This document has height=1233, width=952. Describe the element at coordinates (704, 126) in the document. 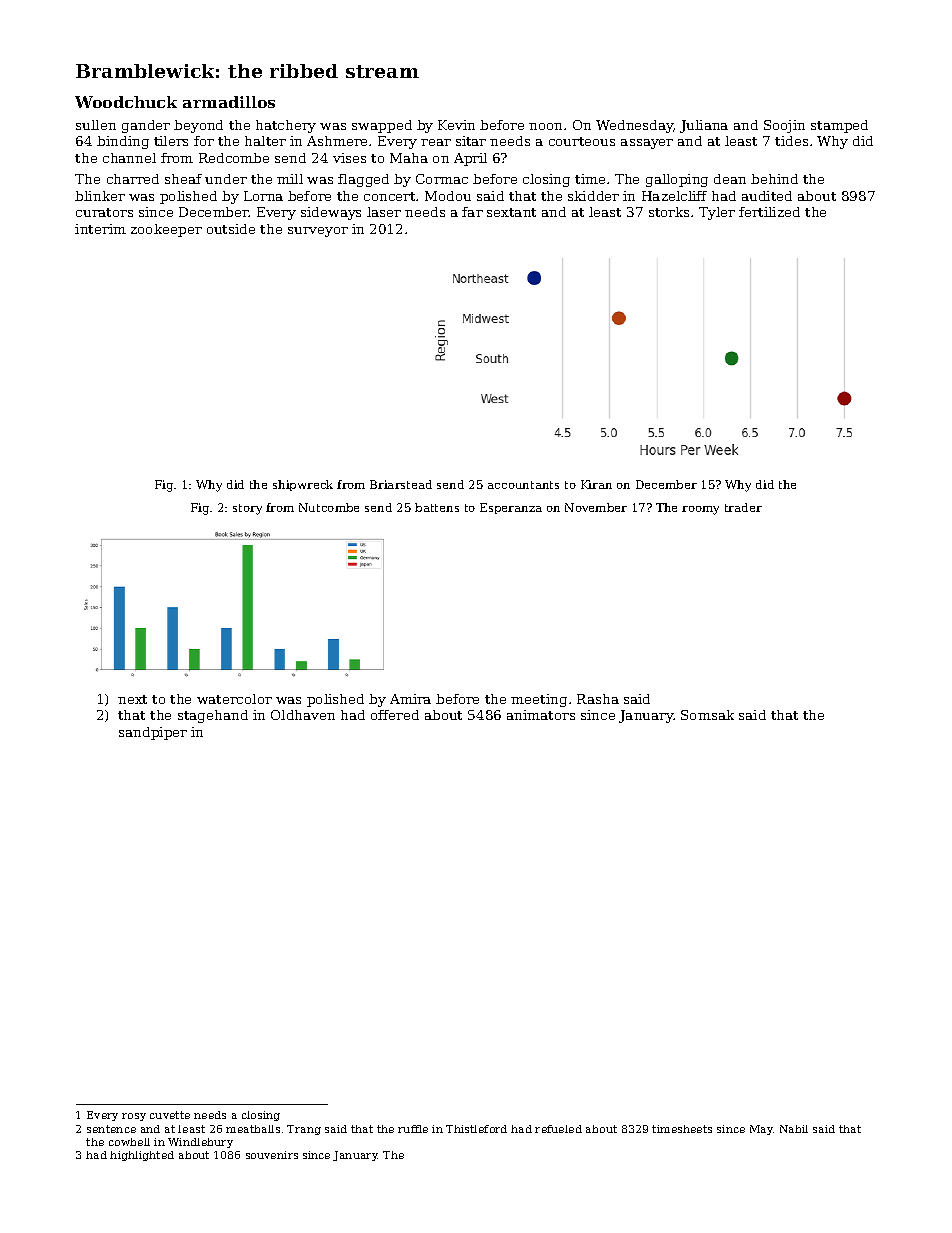

I see `Juliana` at that location.
